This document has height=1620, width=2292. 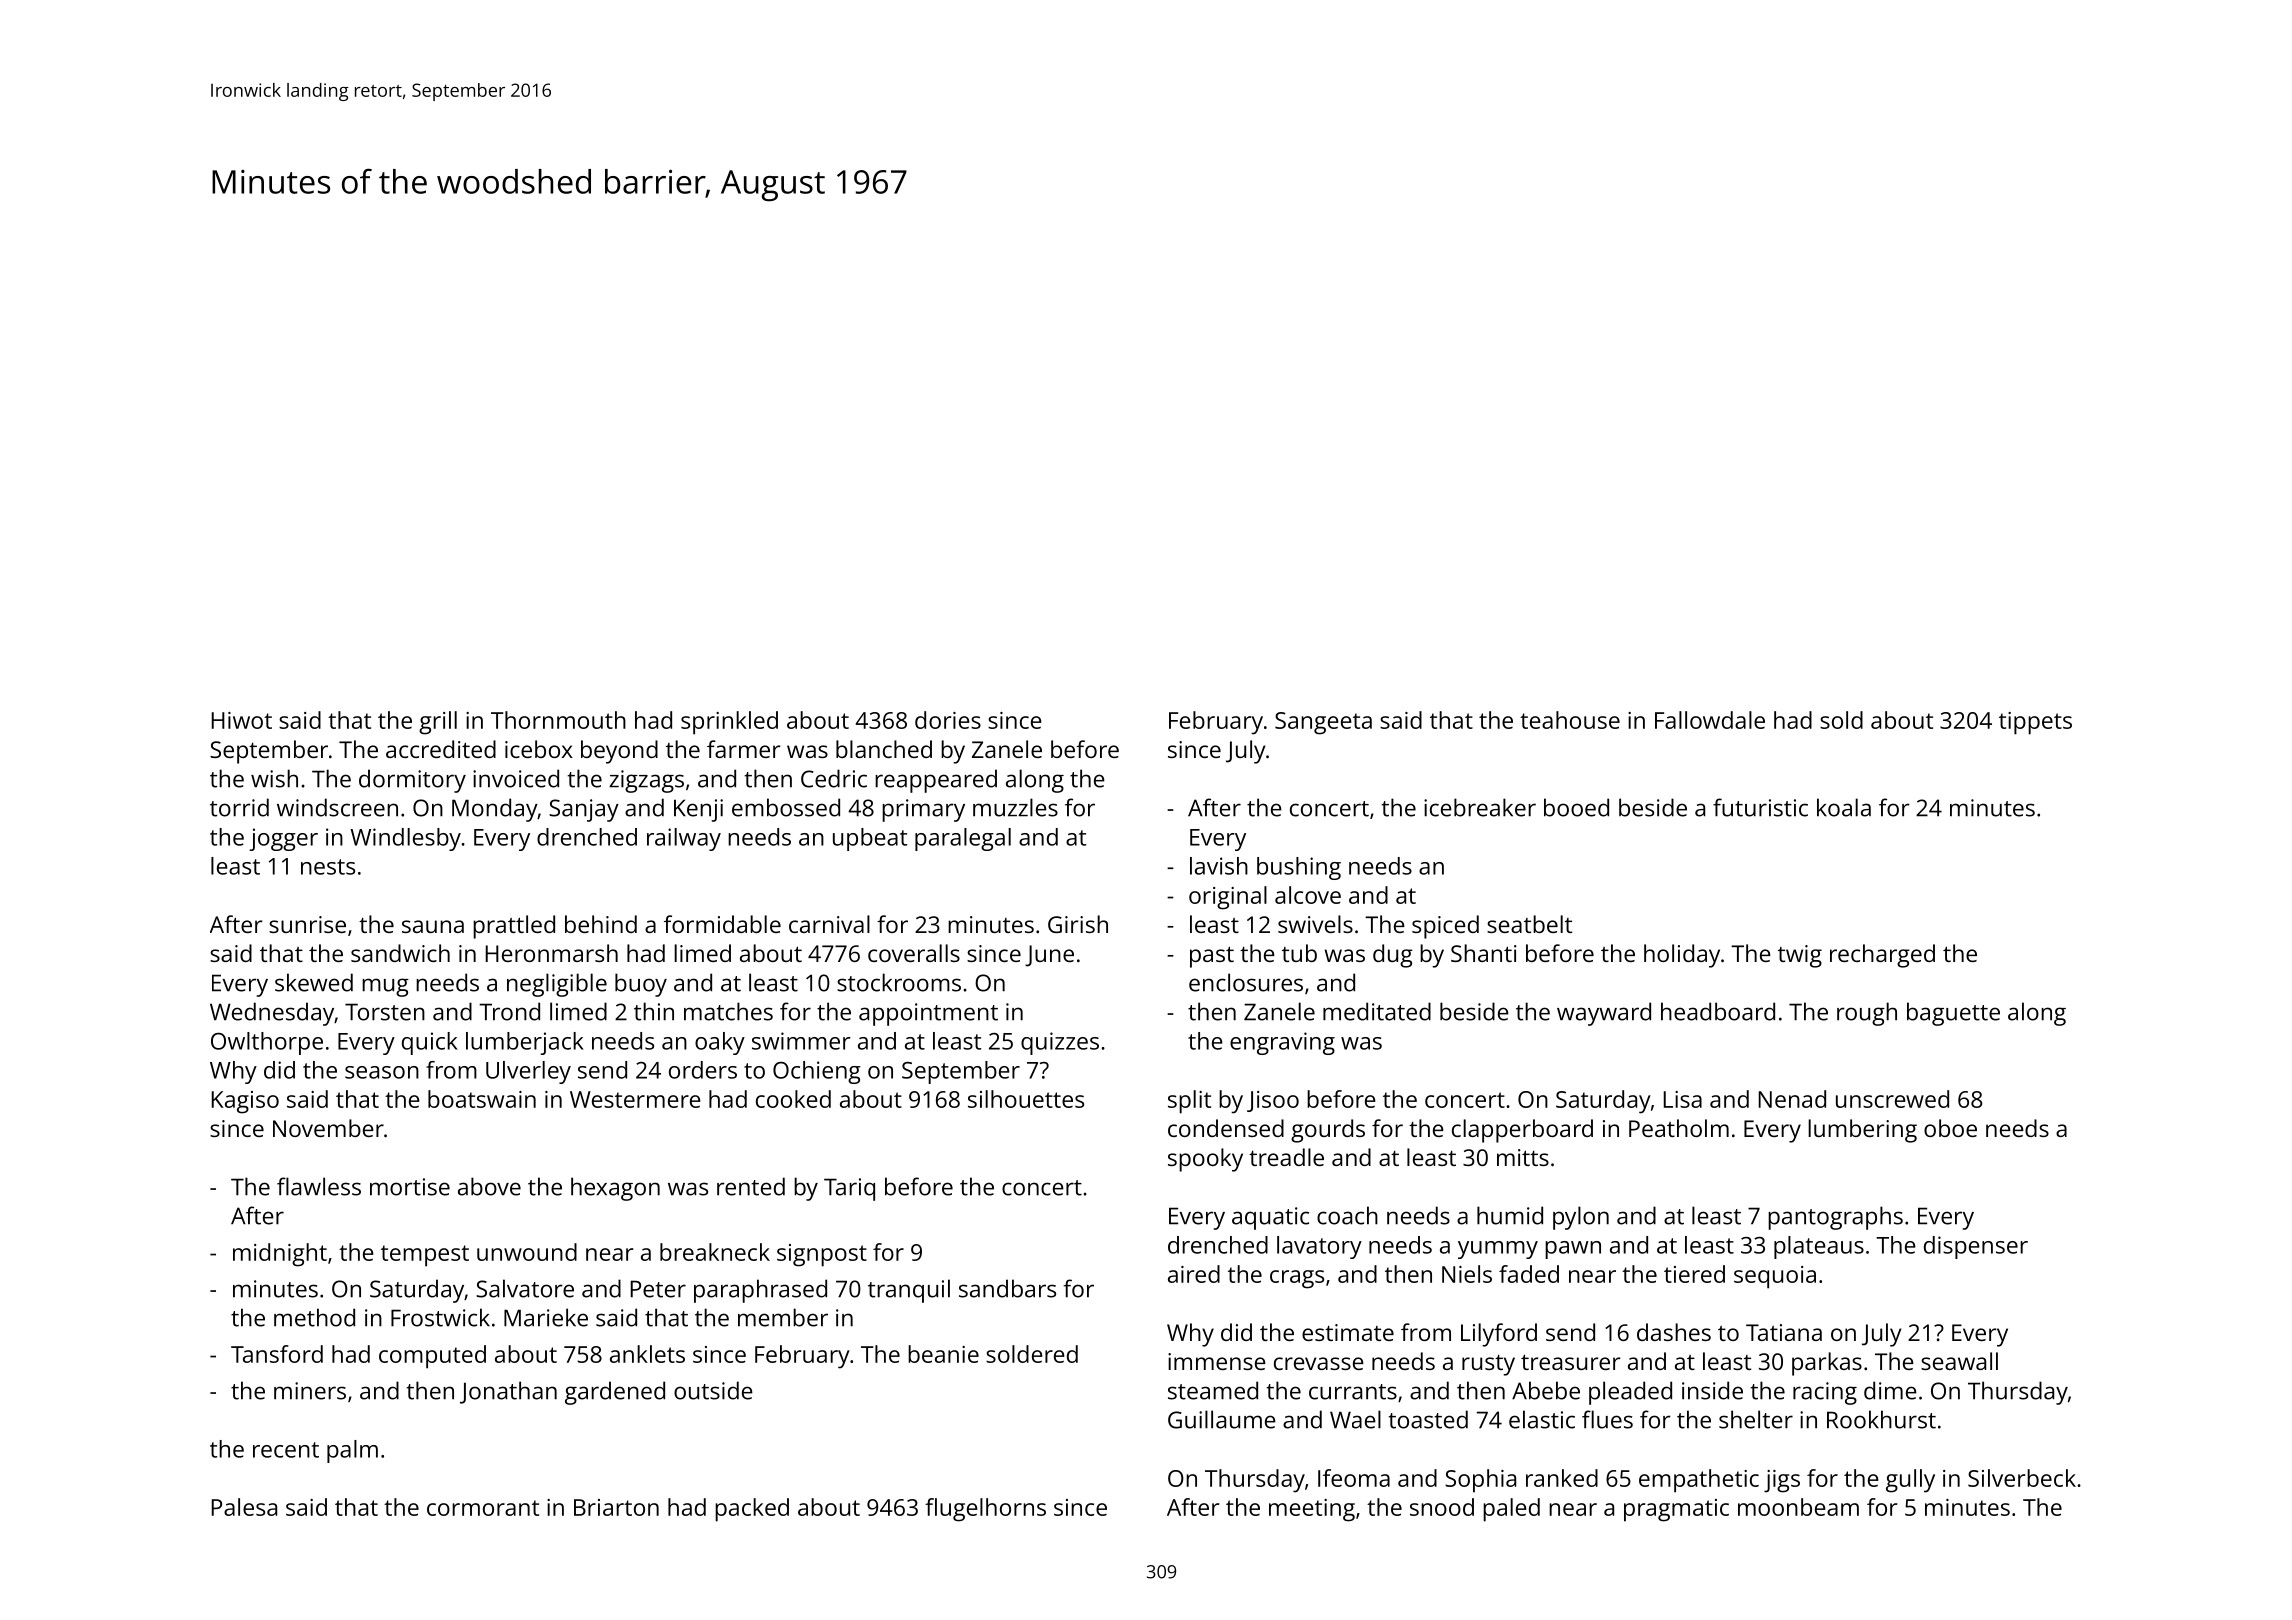 I want to click on Palesa, so click(x=244, y=1507).
